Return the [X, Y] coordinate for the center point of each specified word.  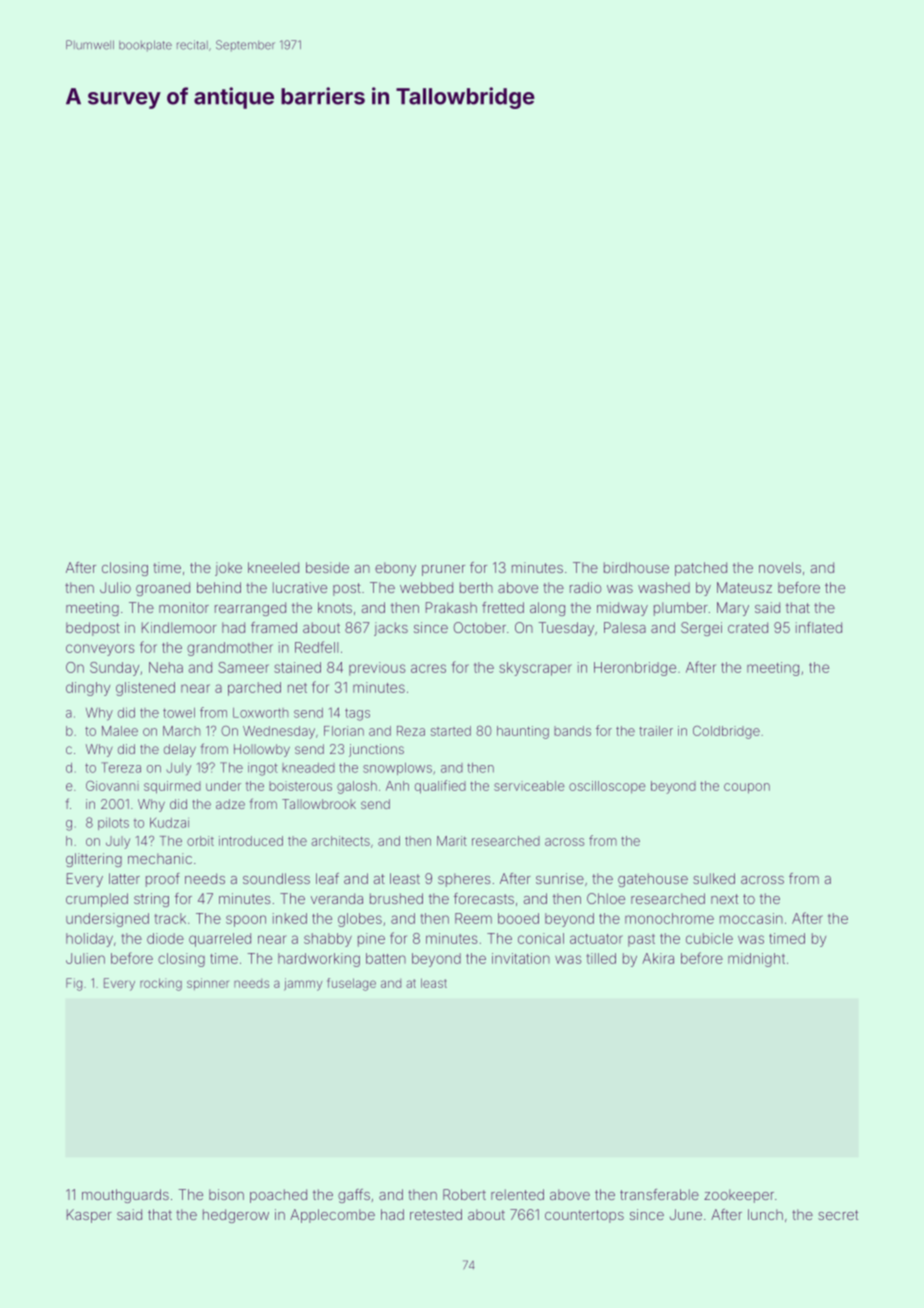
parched [254, 689]
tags [357, 714]
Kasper [89, 1216]
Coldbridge [726, 732]
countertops [584, 1216]
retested [436, 1214]
